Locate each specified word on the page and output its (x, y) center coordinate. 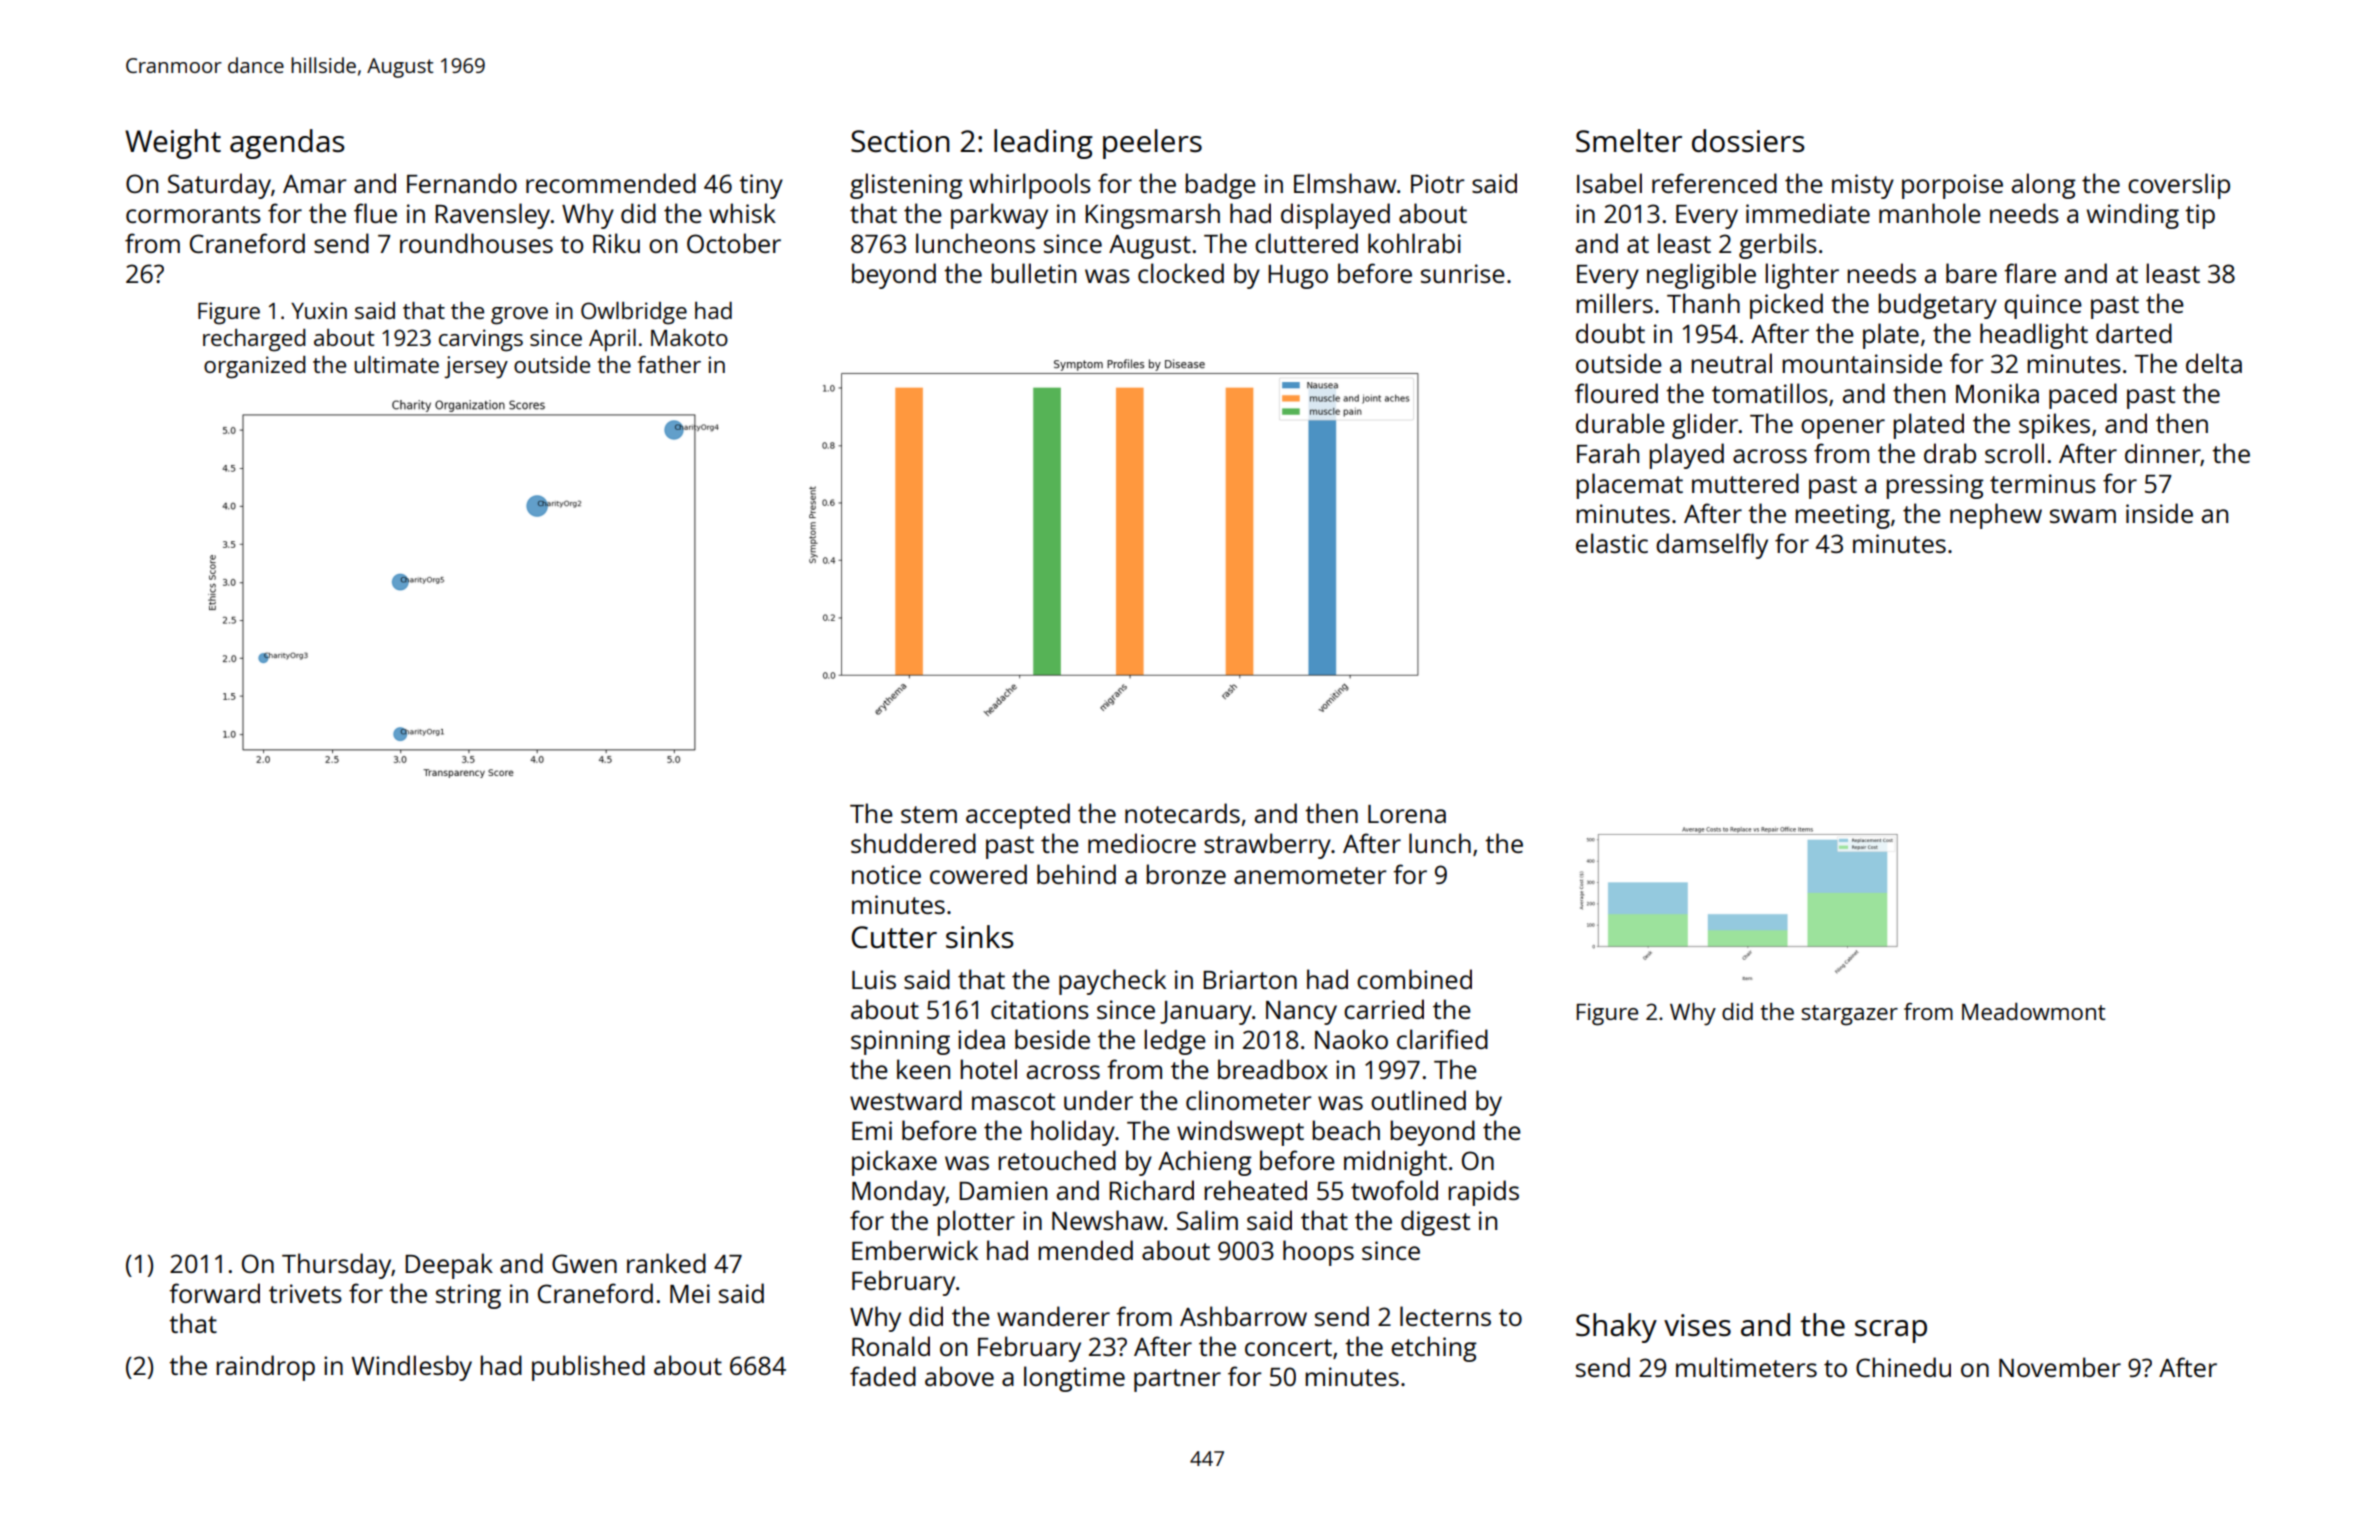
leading (1043, 144)
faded (883, 1376)
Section (900, 141)
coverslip (2179, 186)
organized (255, 367)
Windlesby (412, 1368)
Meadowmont (2033, 1011)
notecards (1182, 813)
